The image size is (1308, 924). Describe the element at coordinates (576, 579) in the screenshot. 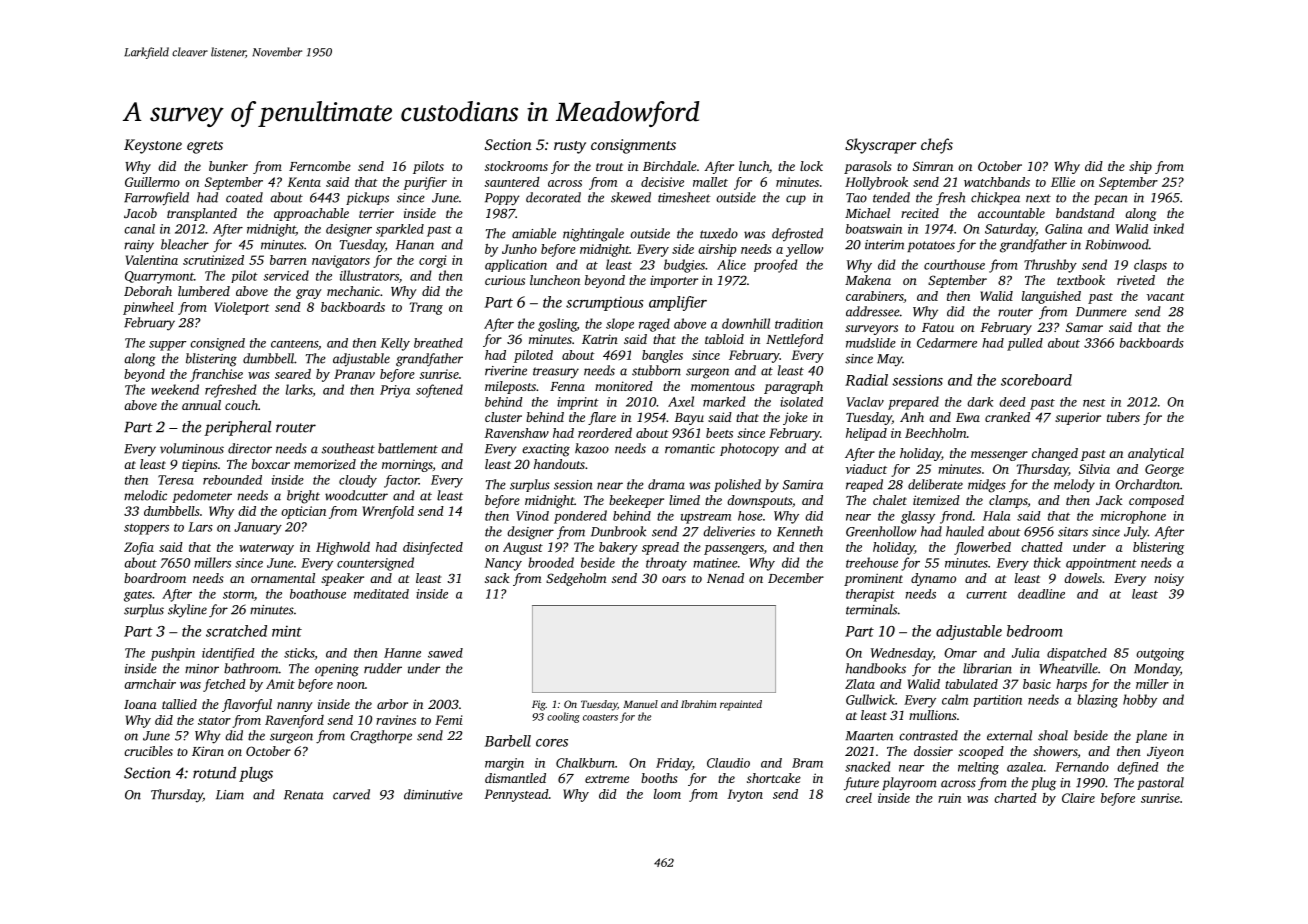

I see `Sedgeholm` at that location.
